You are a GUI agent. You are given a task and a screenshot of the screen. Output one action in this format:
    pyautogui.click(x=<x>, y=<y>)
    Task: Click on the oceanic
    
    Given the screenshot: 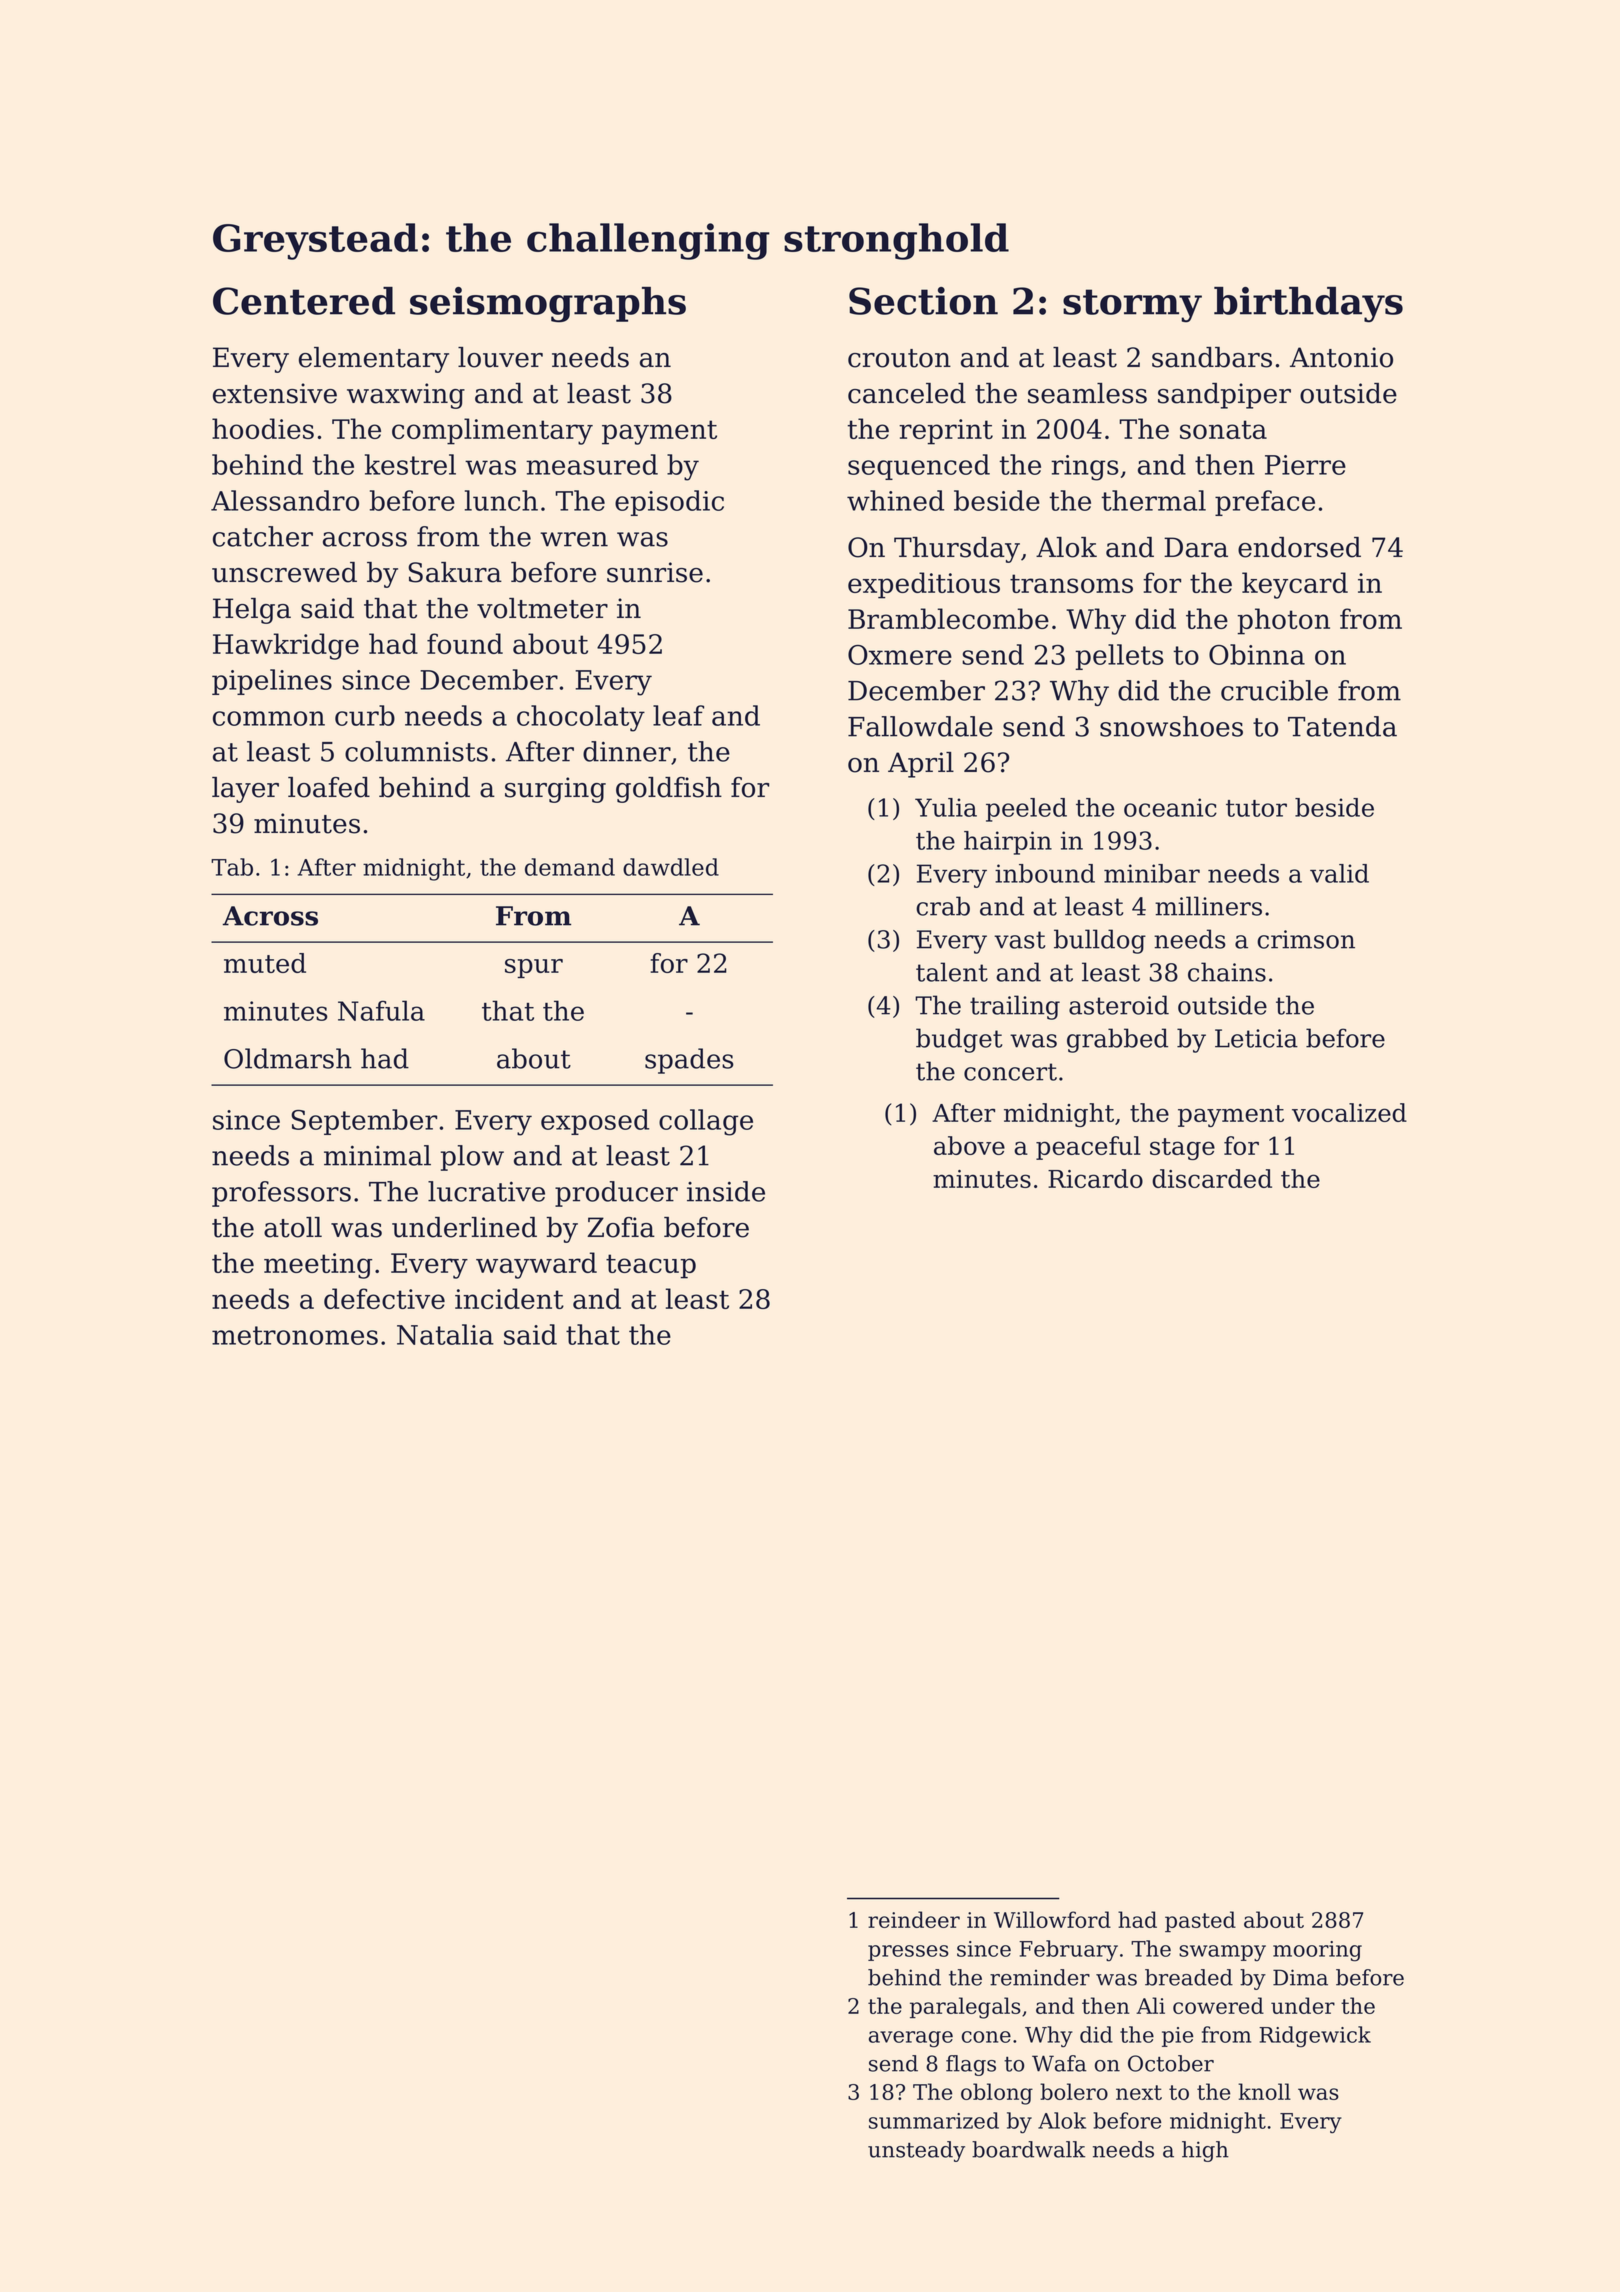 What is the action you would take?
    pyautogui.click(x=1170, y=807)
